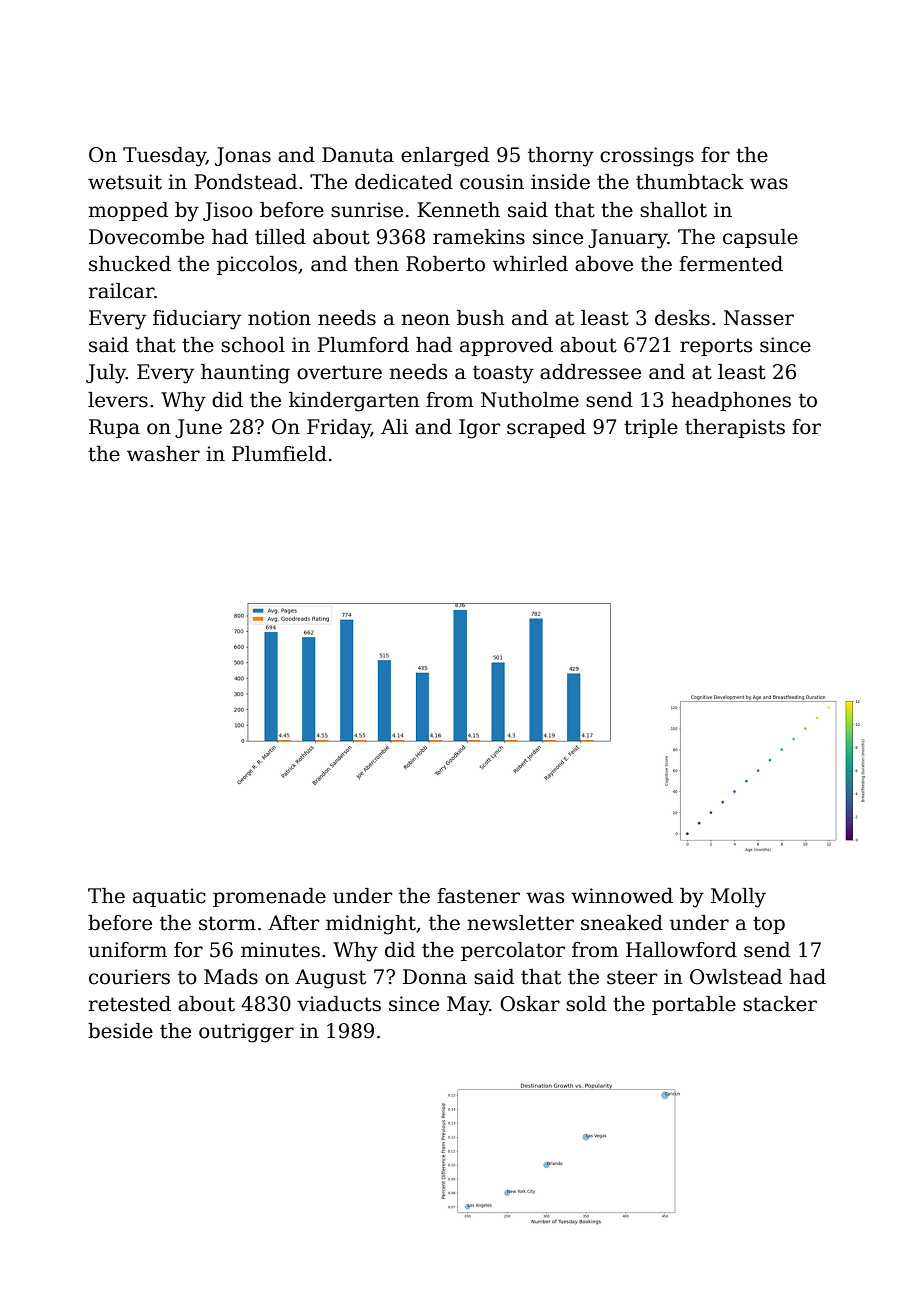 Image resolution: width=924 pixels, height=1311 pixels. I want to click on Molly, so click(738, 898).
